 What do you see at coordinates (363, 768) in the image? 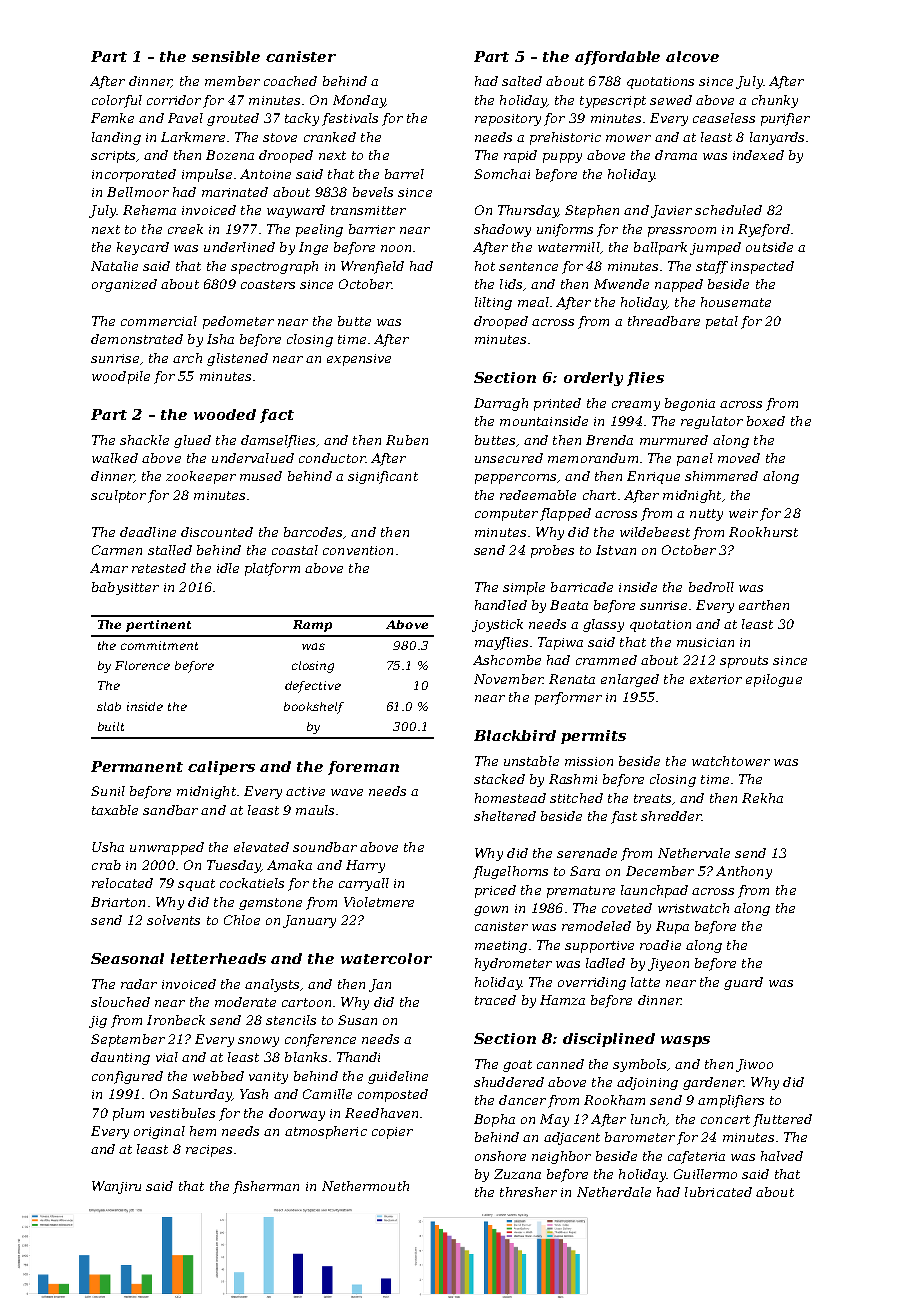
I see `foreman` at bounding box center [363, 768].
